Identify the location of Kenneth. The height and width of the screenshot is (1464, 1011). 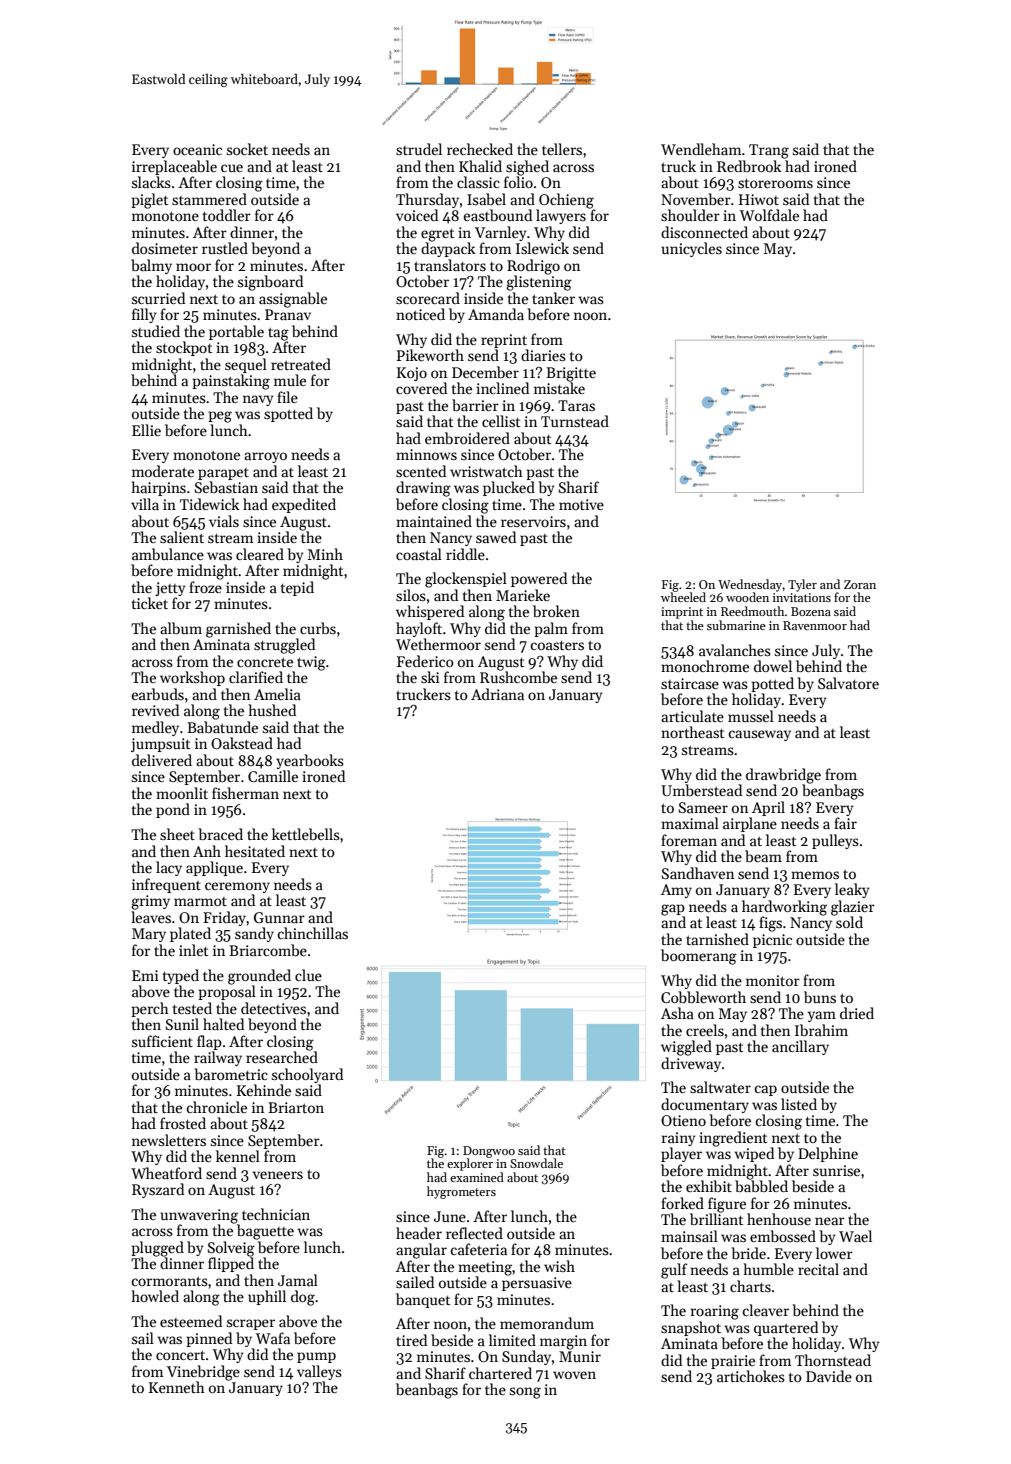
(177, 1387).
